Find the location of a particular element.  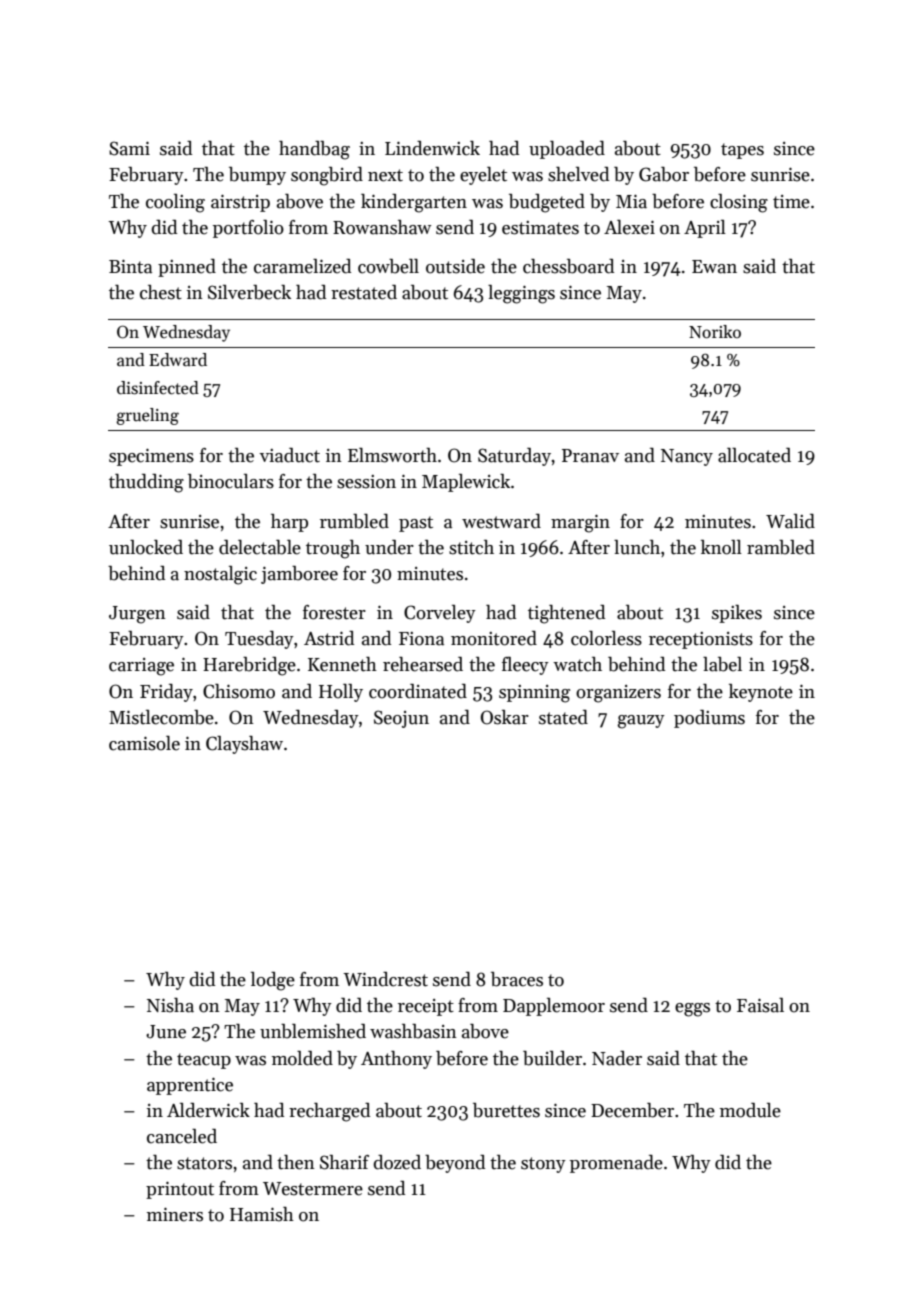

allocated is located at coordinates (754, 455).
